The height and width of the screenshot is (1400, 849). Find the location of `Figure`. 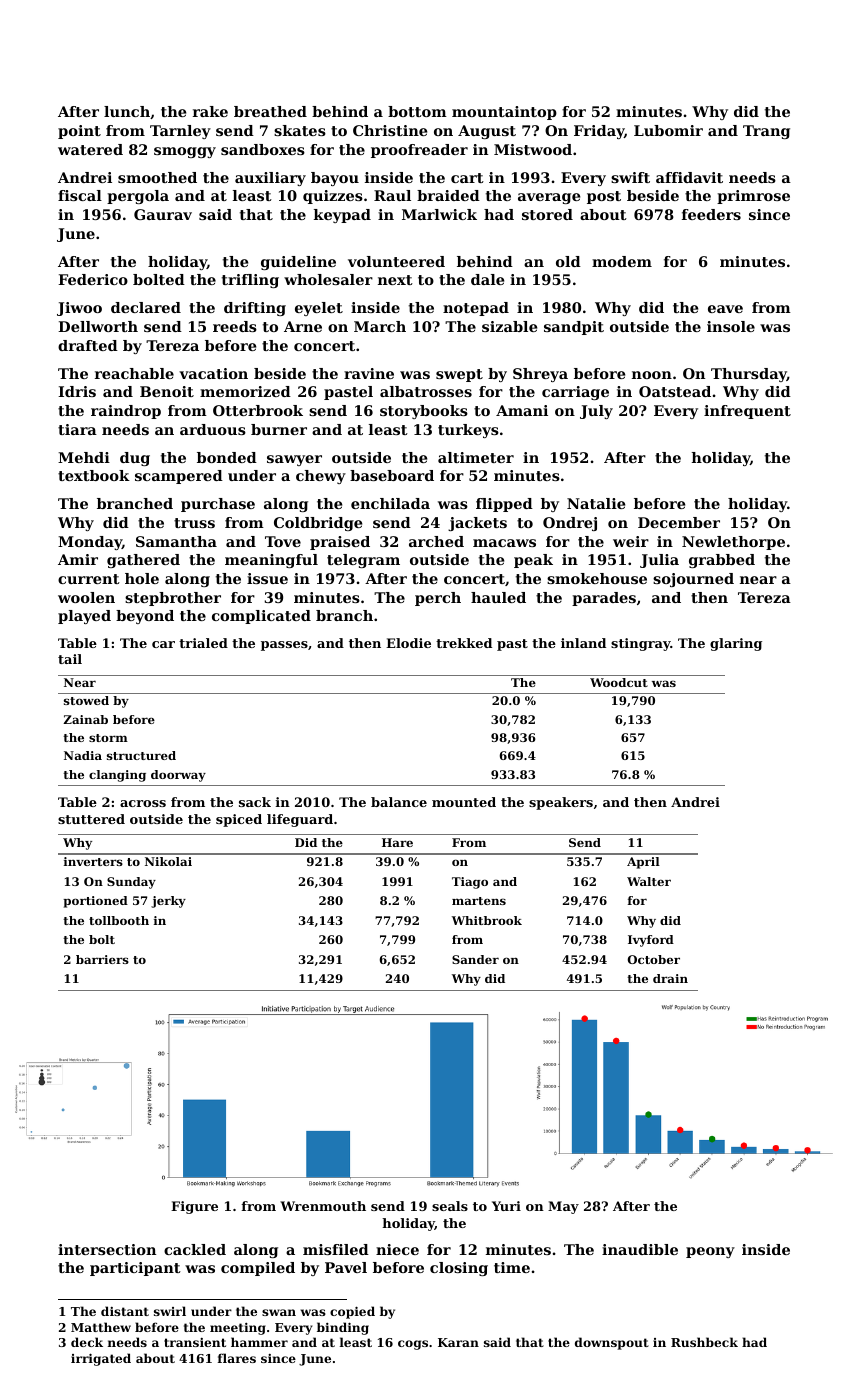

Figure is located at coordinates (194, 1207).
